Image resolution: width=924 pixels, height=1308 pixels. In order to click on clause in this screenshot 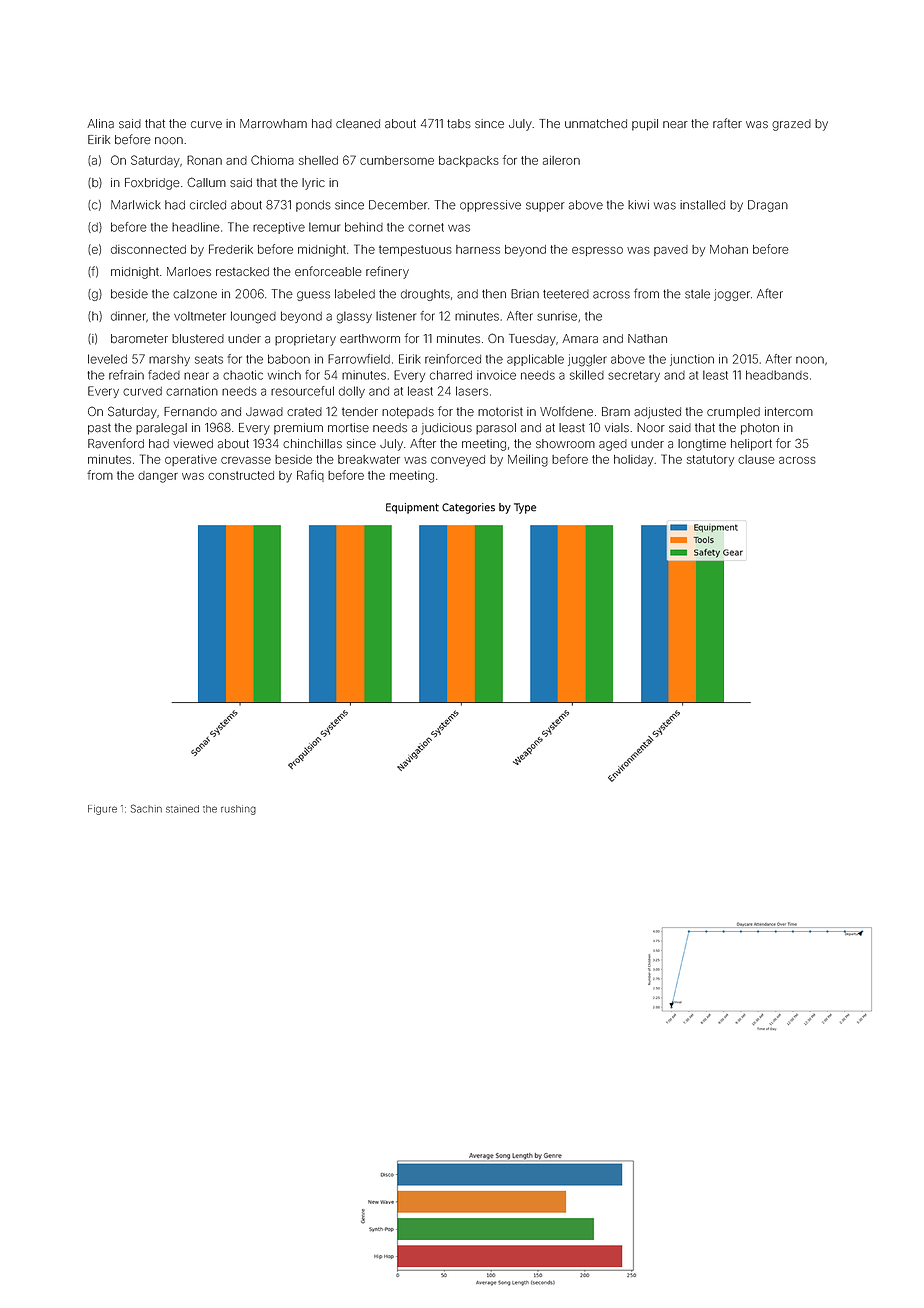, I will do `click(756, 459)`.
